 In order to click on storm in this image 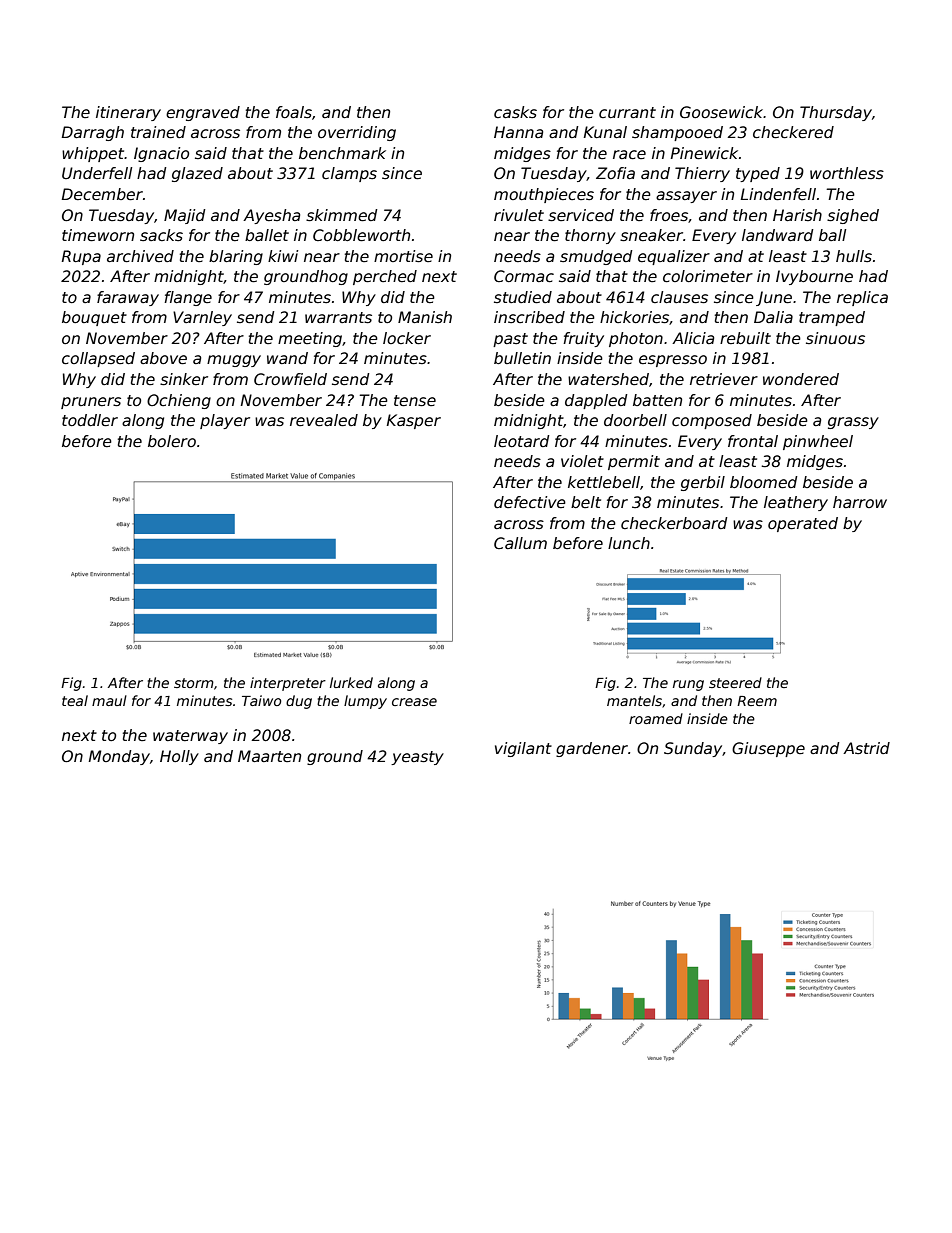, I will do `click(194, 683)`.
